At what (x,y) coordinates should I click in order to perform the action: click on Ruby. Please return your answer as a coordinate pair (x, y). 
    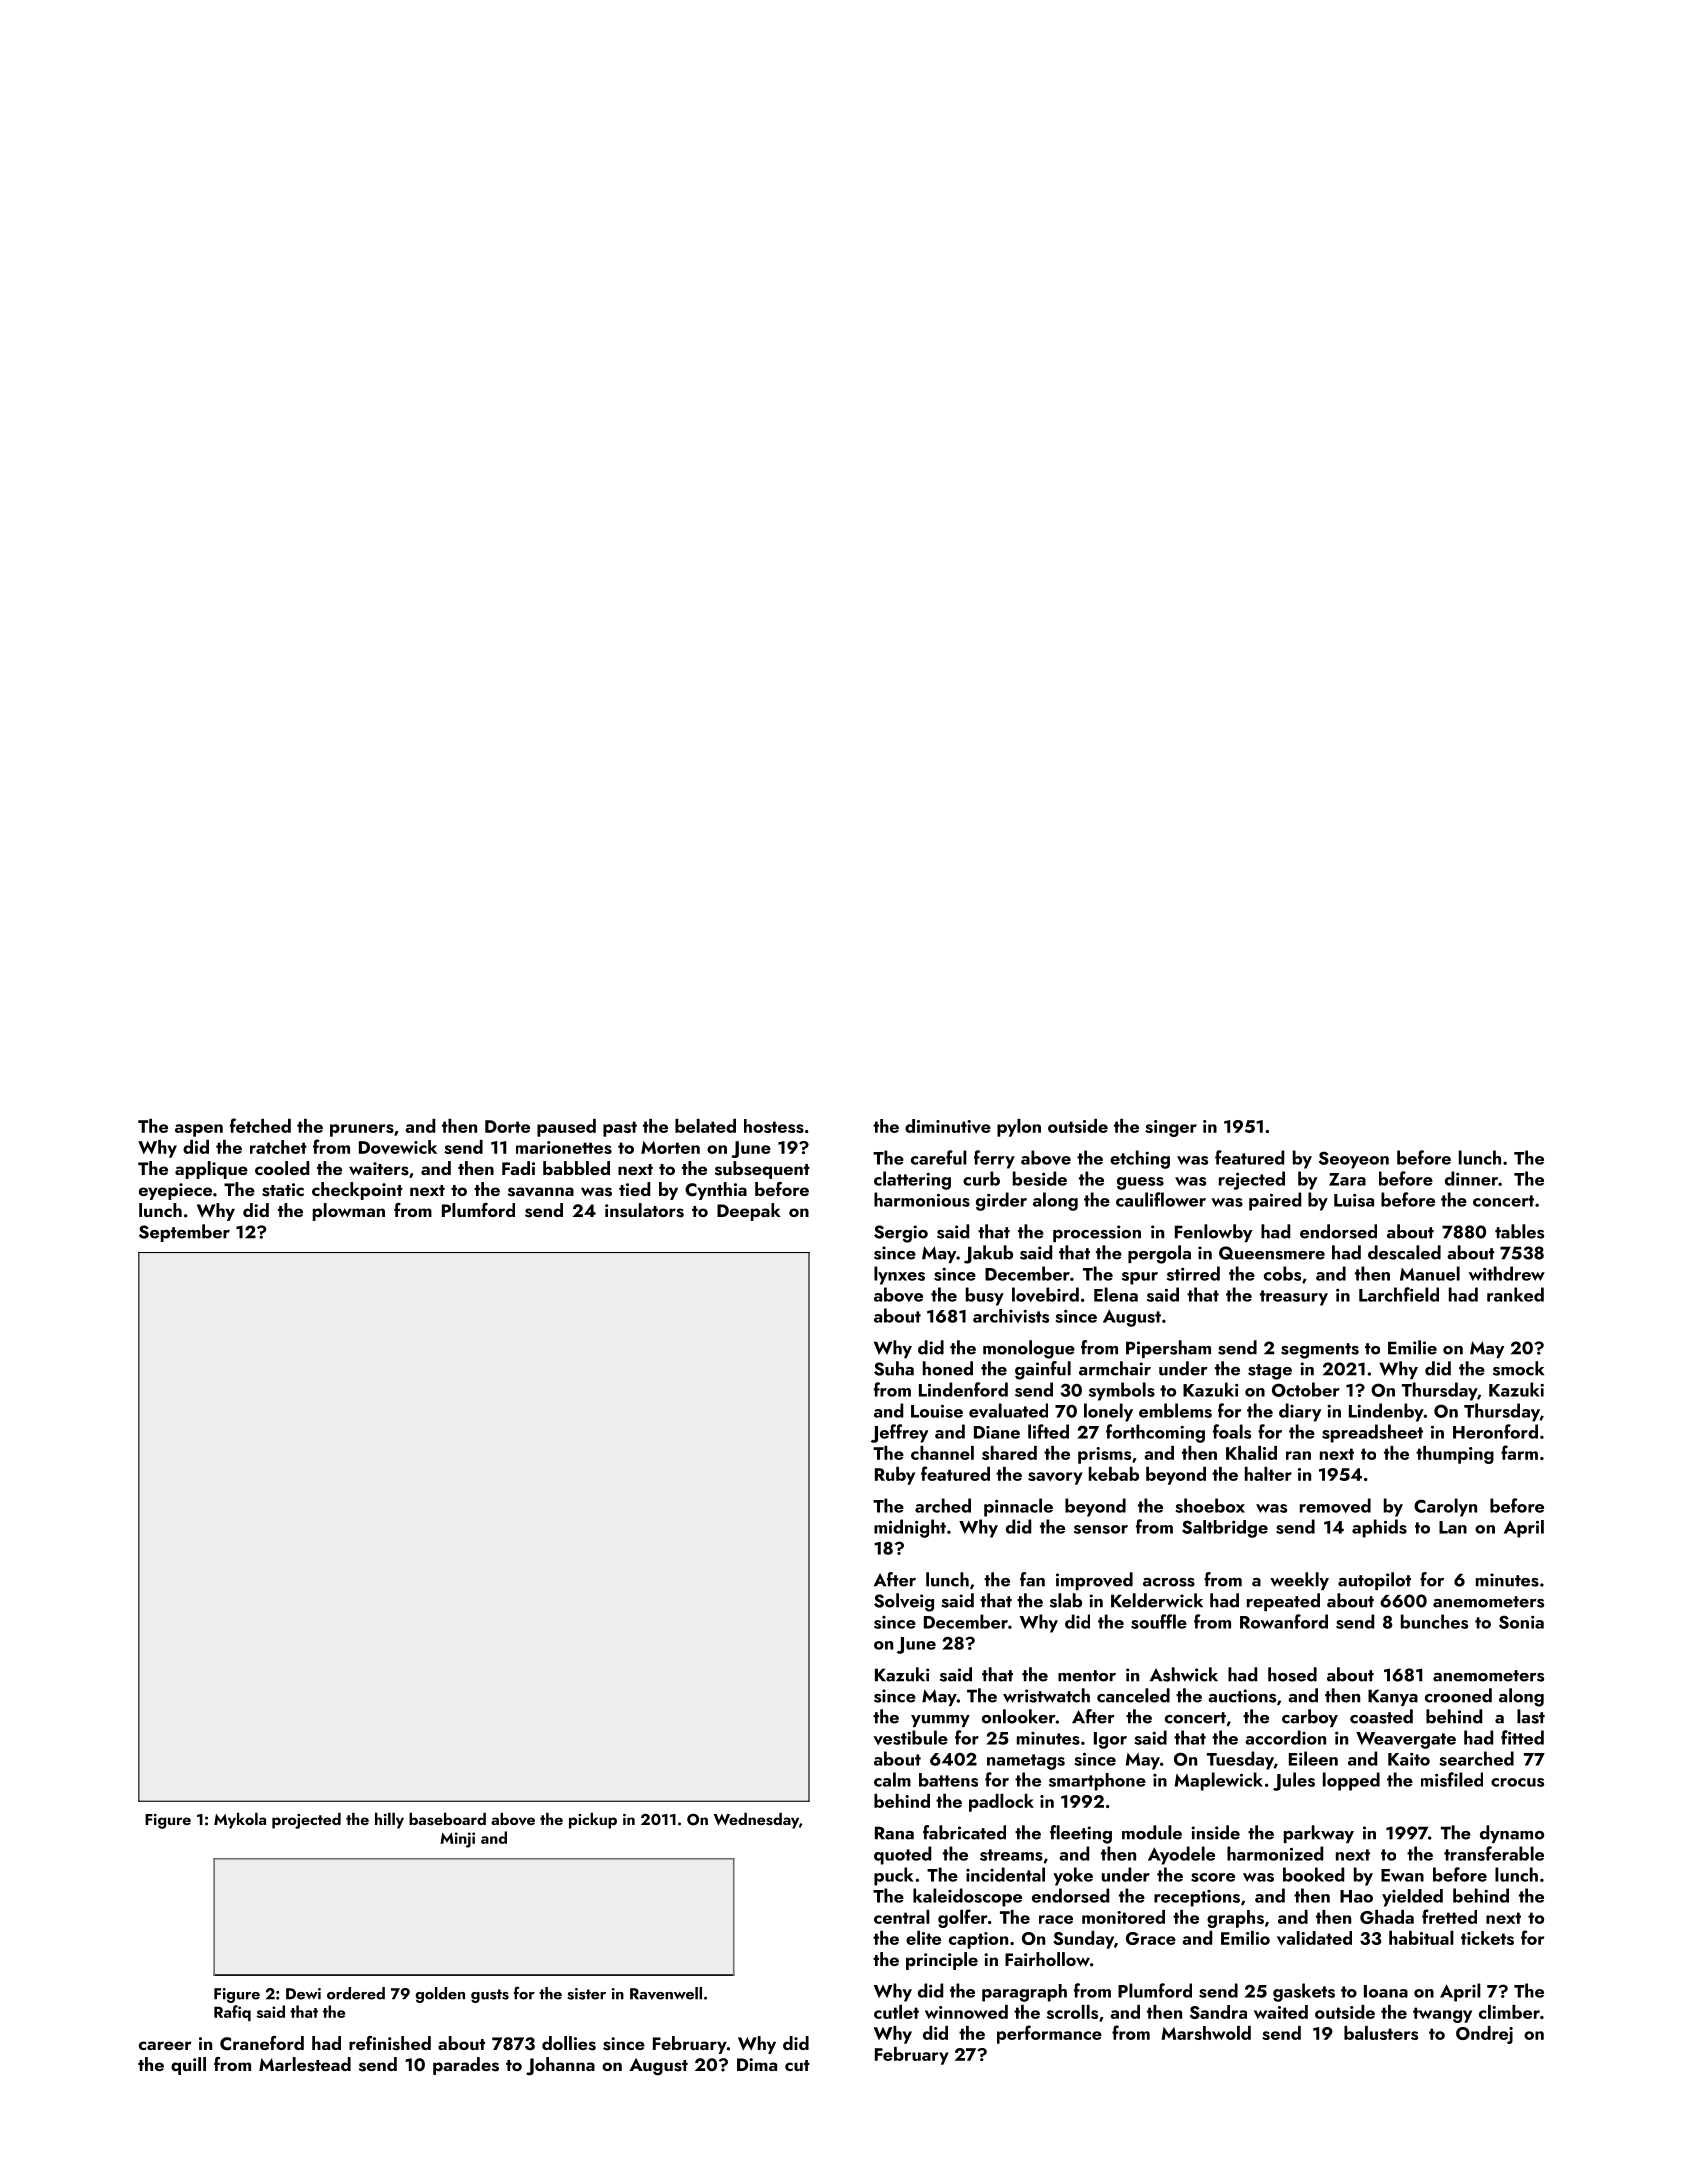
    Looking at the image, I should click on (895, 1476).
